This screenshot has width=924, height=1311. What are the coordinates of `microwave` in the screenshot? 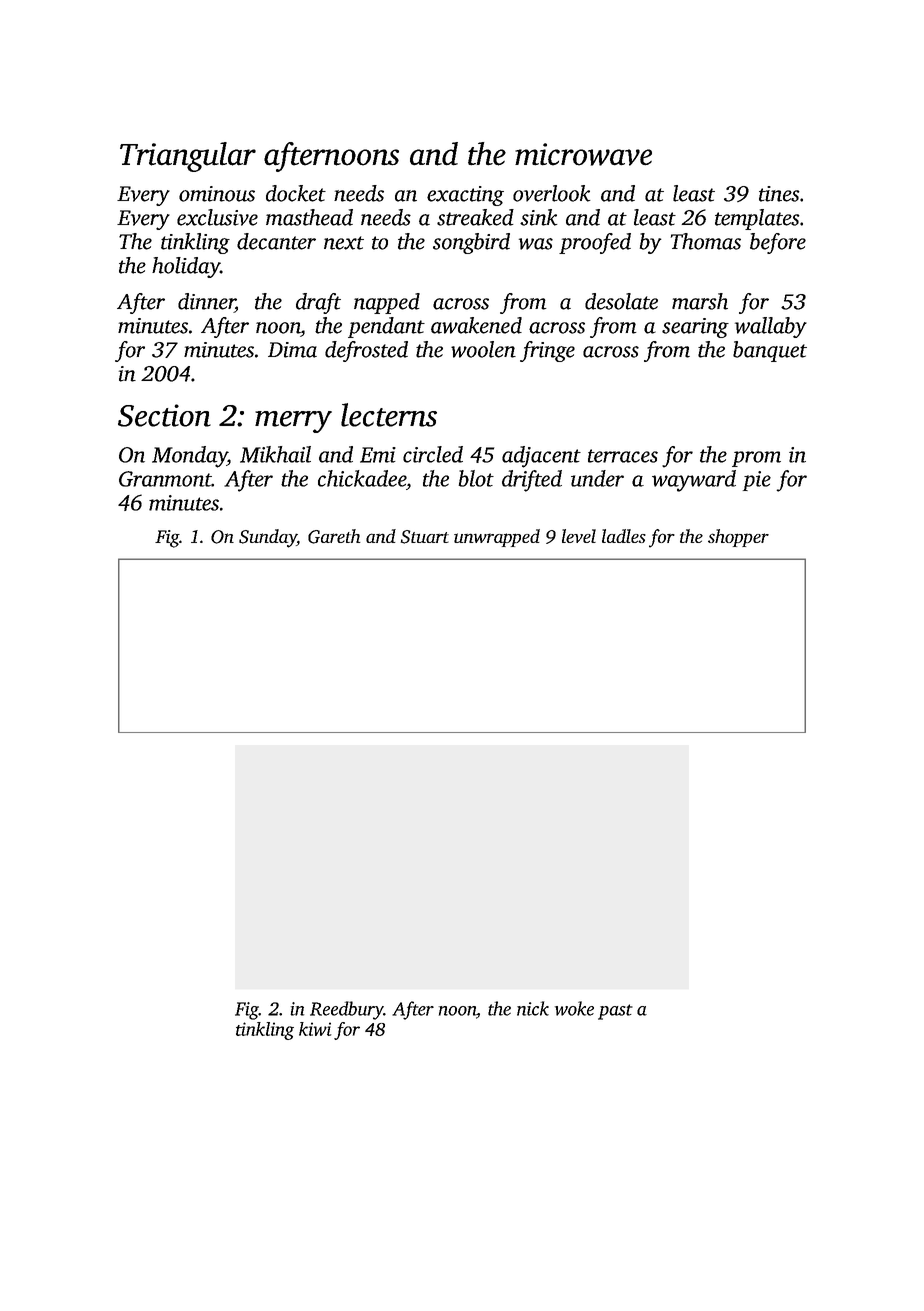 It's located at (583, 154).
